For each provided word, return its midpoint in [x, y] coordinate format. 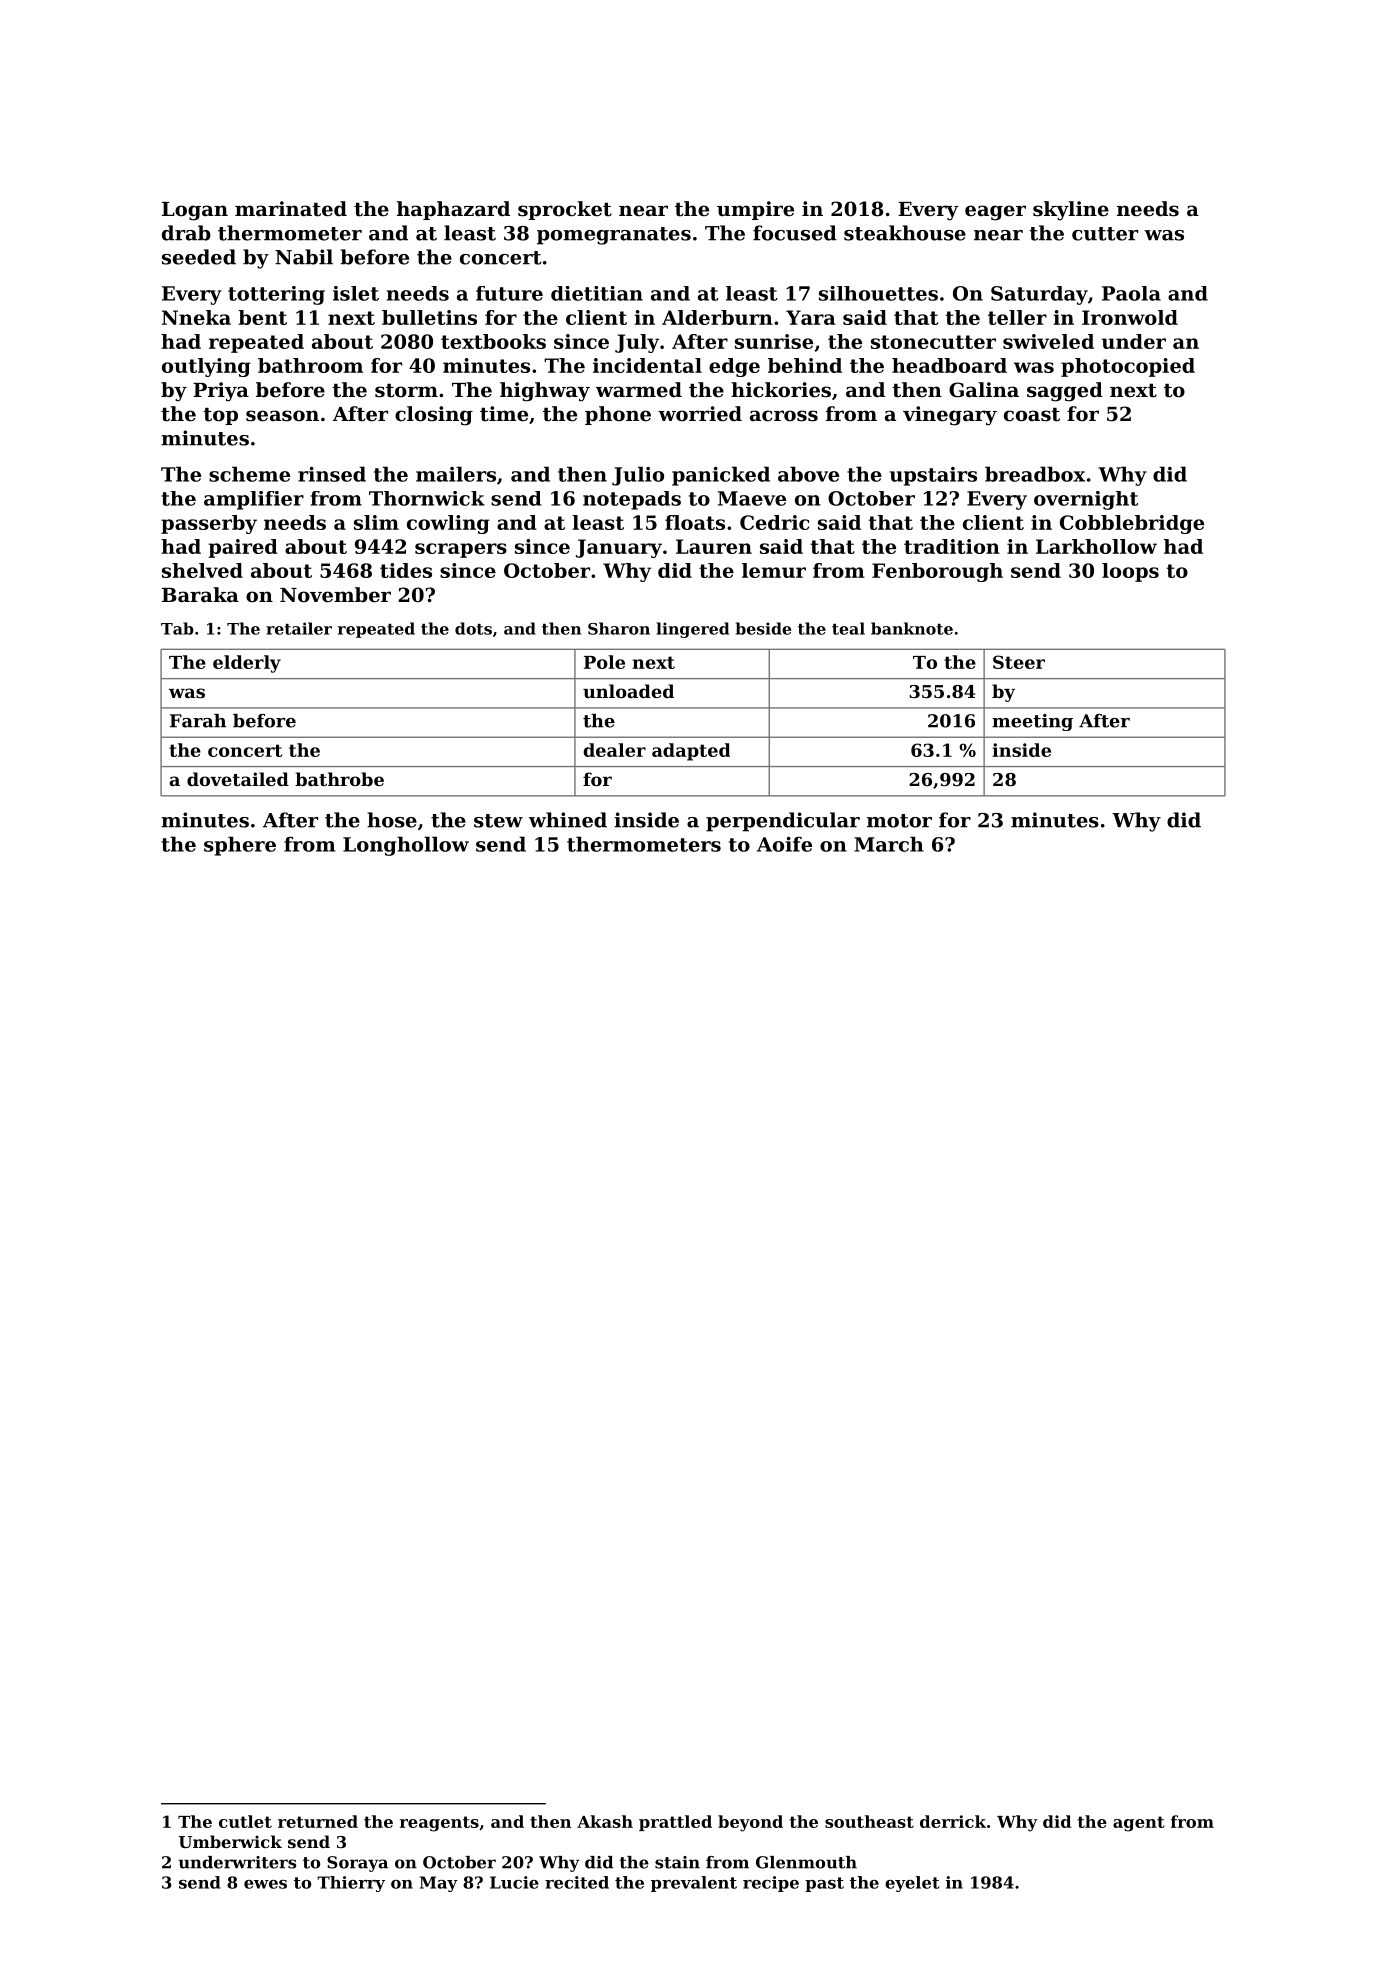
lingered [693, 630]
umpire [755, 210]
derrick [953, 1821]
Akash [605, 1821]
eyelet [912, 1884]
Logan [195, 211]
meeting [1032, 722]
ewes [265, 1884]
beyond [750, 1823]
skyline [1071, 211]
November [335, 595]
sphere [240, 846]
